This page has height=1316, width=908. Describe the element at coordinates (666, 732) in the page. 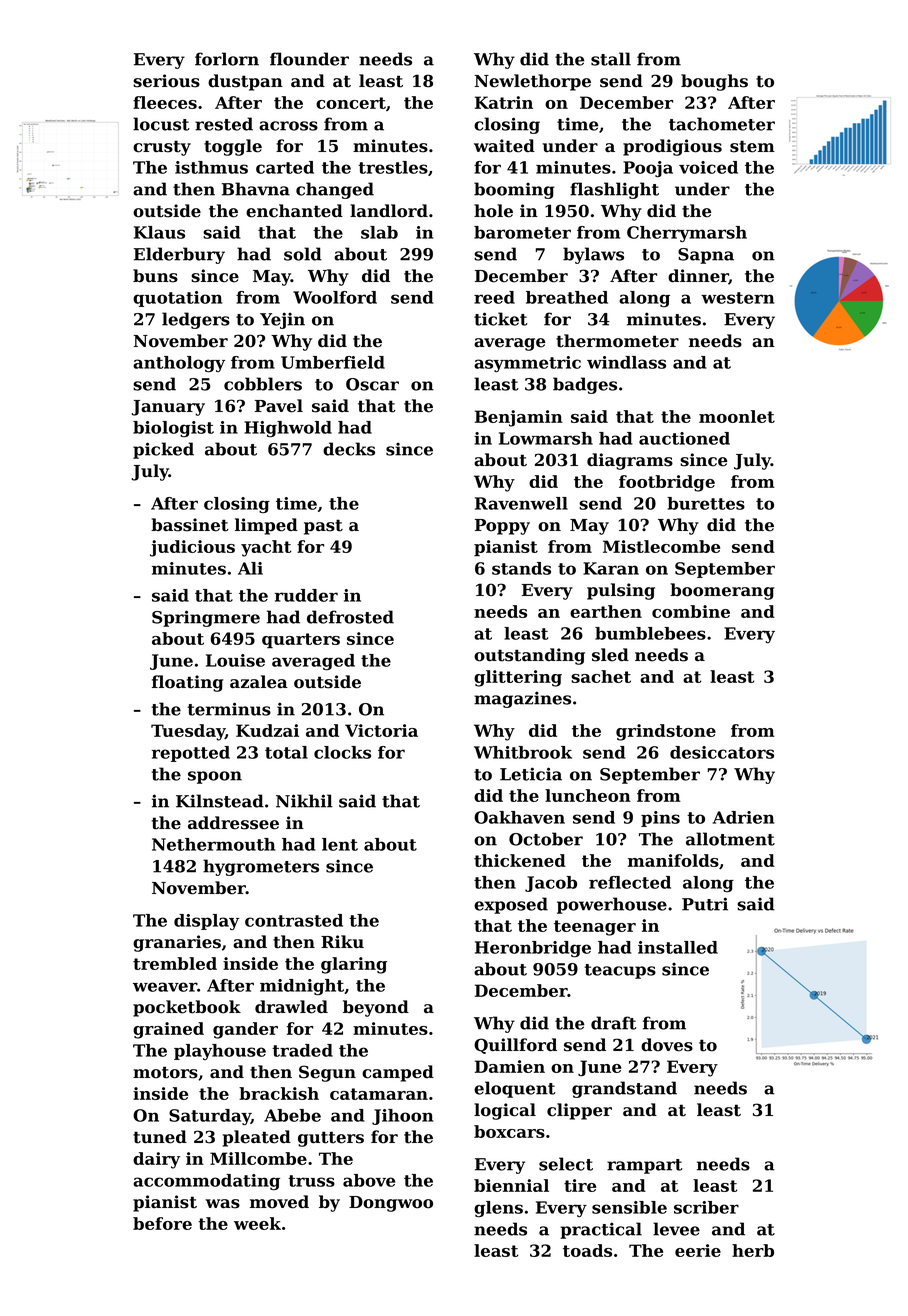

I see `grindstone` at that location.
